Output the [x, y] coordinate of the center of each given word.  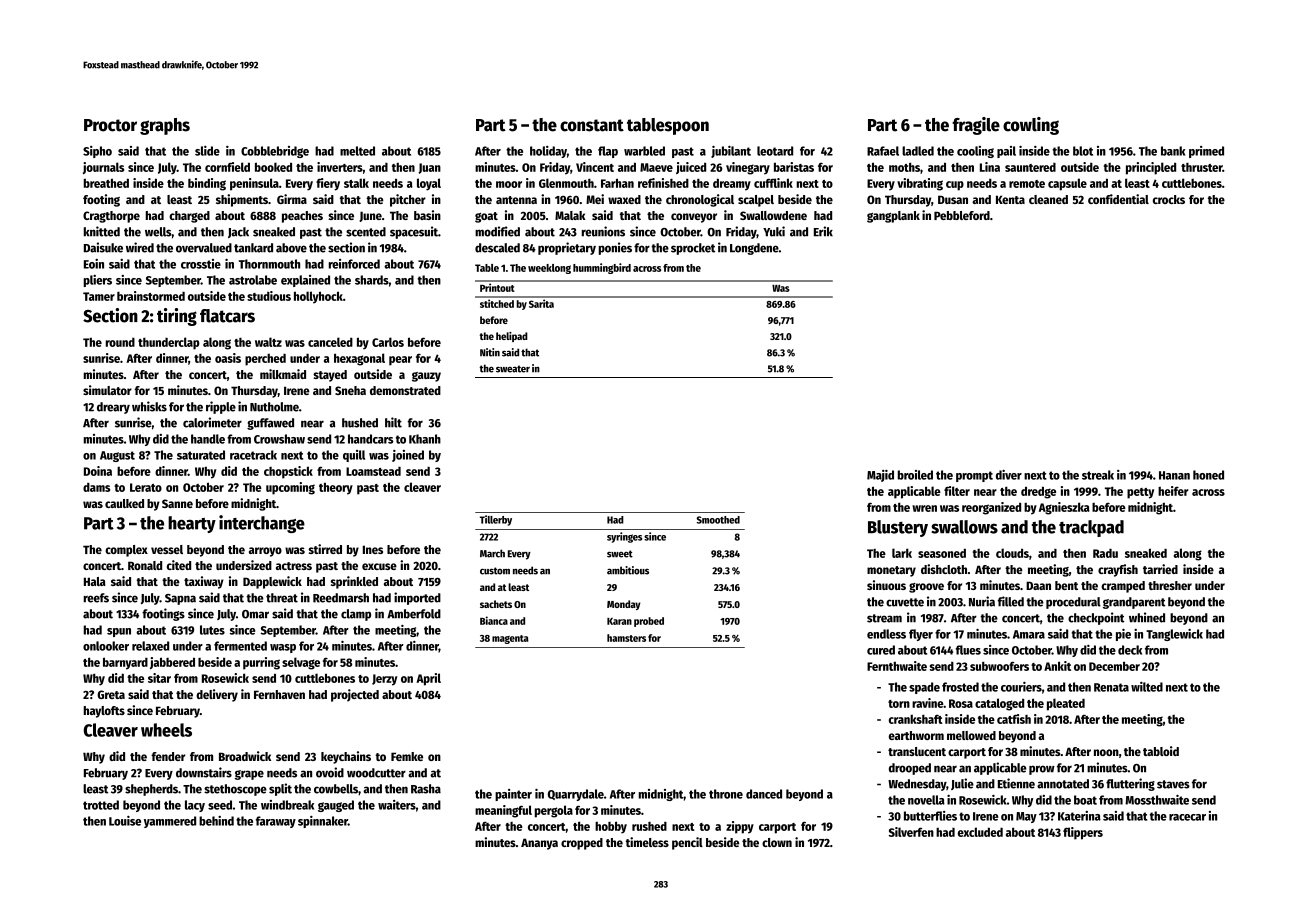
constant [592, 125]
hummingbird [602, 268]
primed [1206, 152]
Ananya [539, 844]
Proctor [110, 125]
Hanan [1174, 475]
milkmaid [283, 374]
